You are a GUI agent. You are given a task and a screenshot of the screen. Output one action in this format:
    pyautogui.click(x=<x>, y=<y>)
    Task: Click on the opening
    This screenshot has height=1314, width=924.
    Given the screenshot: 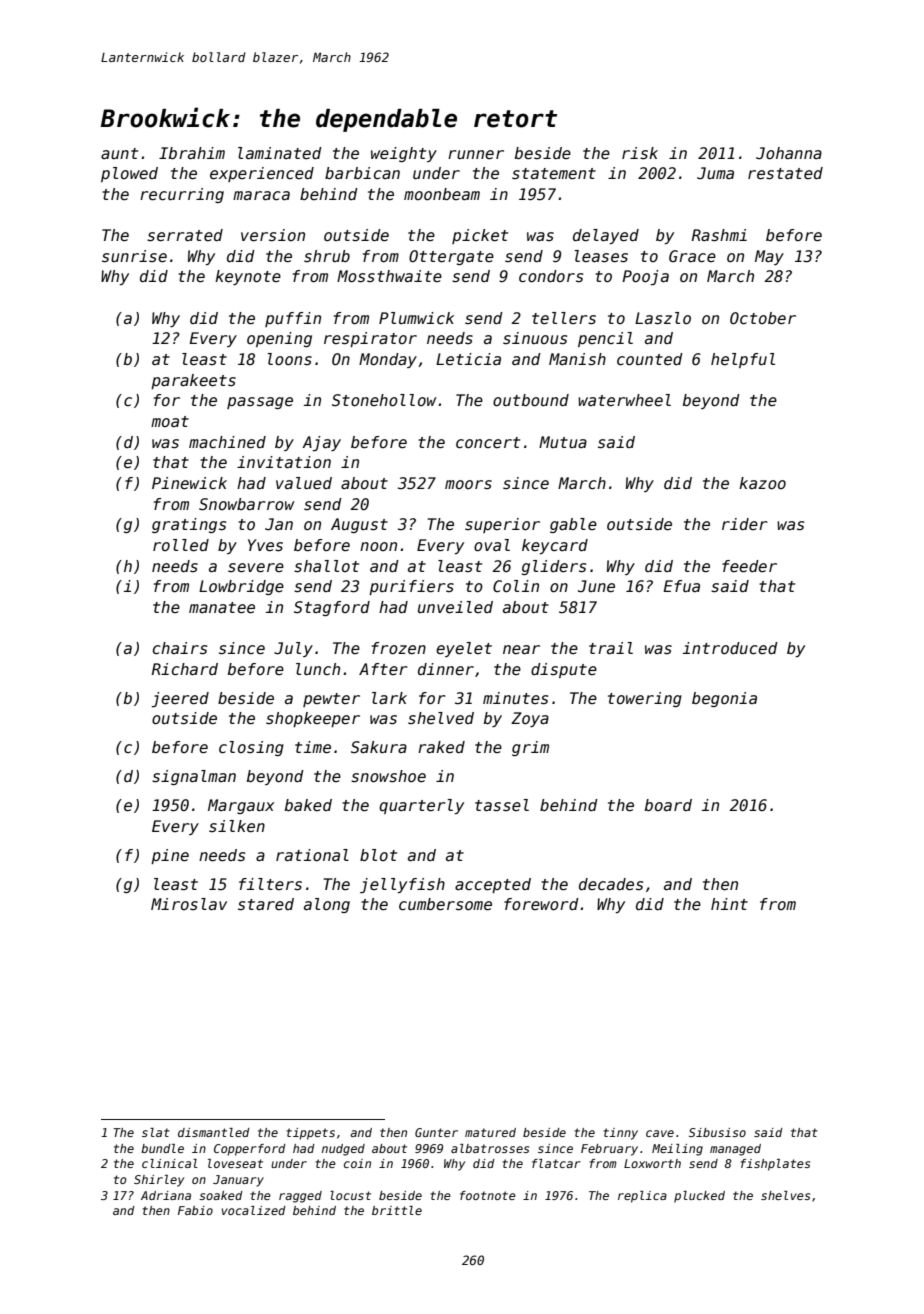 What is the action you would take?
    pyautogui.click(x=279, y=339)
